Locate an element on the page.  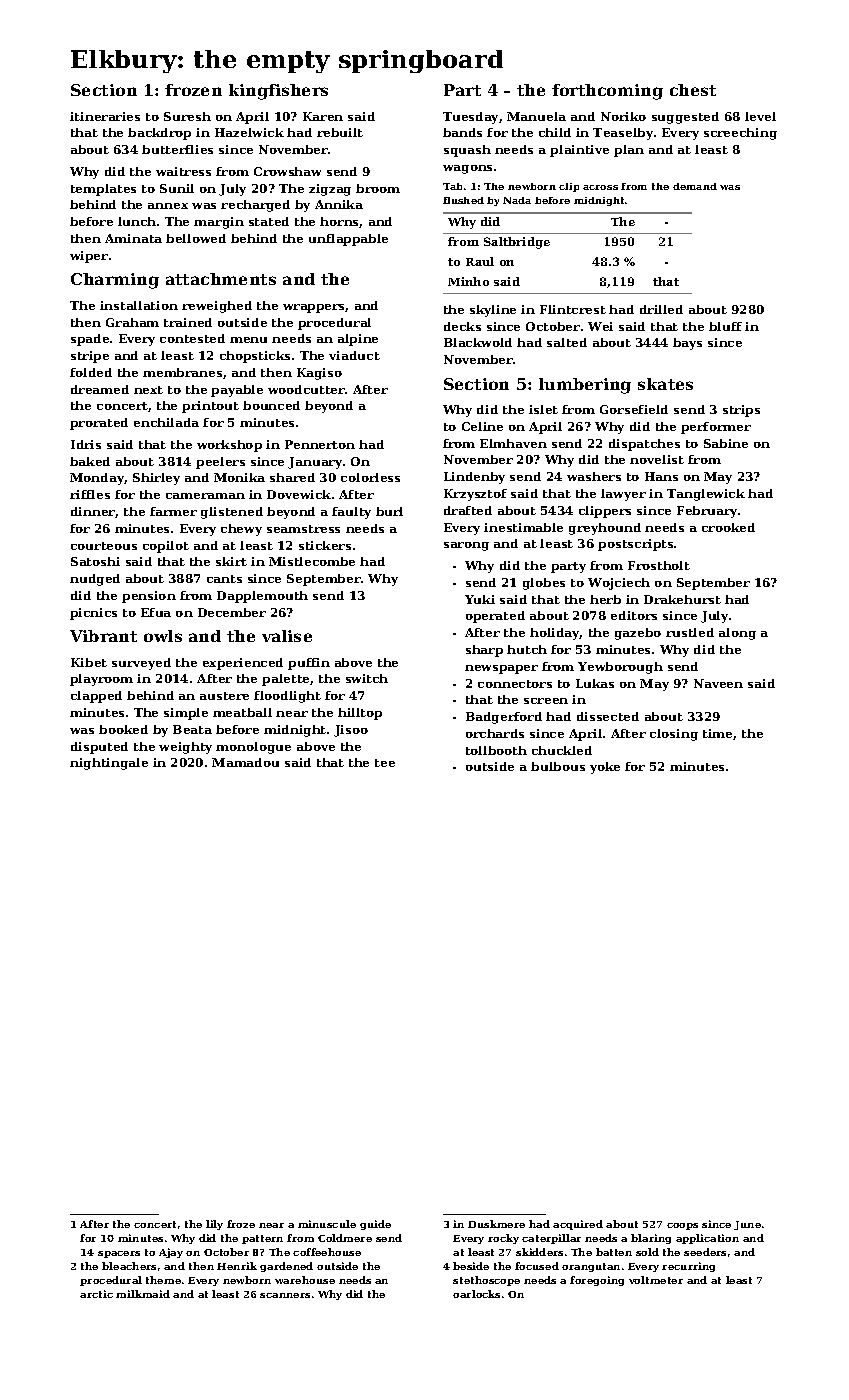
Saltbridge is located at coordinates (517, 243).
